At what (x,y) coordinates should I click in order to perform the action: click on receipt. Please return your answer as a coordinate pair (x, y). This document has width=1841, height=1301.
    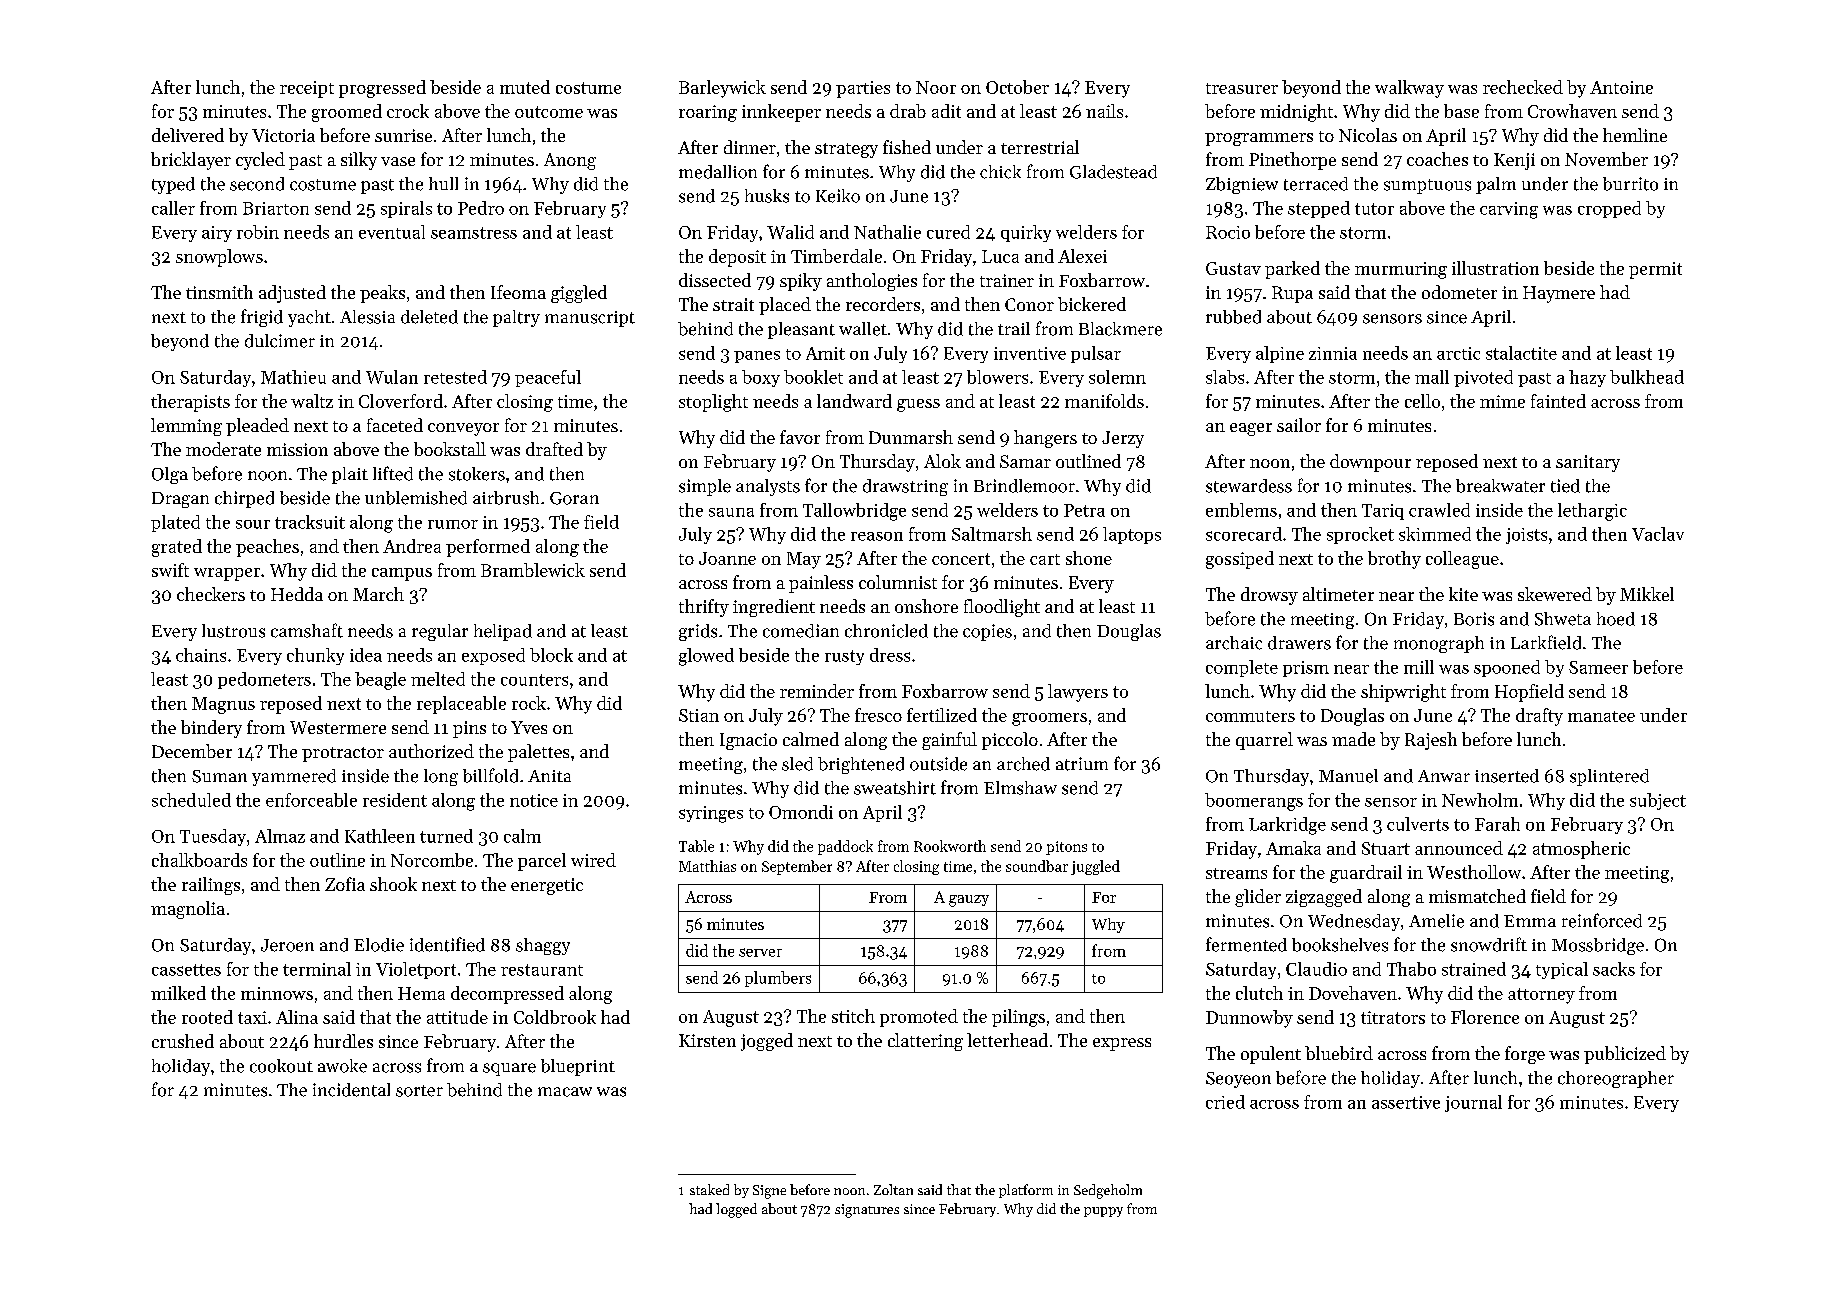
    Looking at the image, I should click on (307, 89).
